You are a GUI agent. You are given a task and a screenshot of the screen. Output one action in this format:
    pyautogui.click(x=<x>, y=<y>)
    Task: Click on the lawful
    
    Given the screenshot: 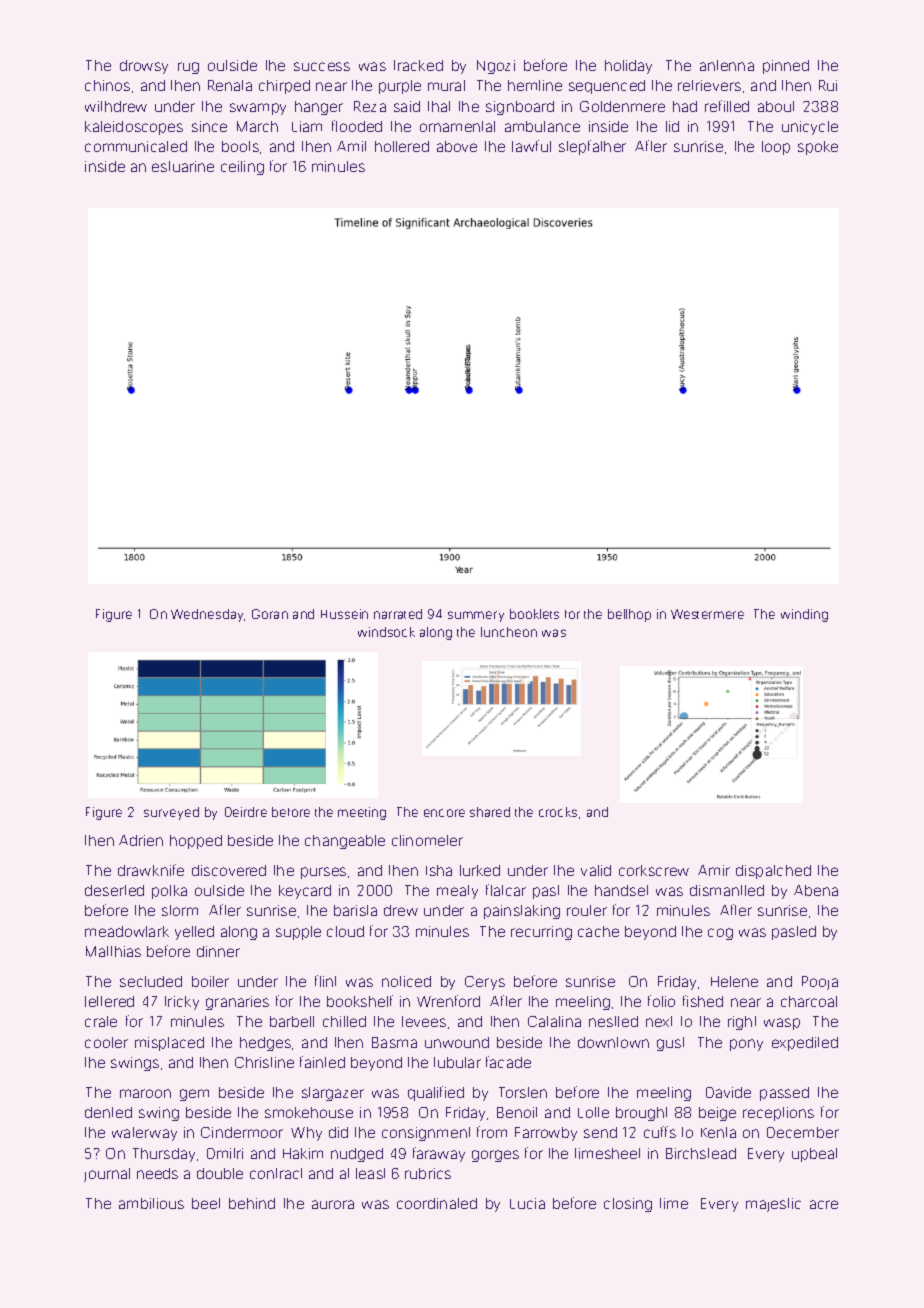 What is the action you would take?
    pyautogui.click(x=531, y=146)
